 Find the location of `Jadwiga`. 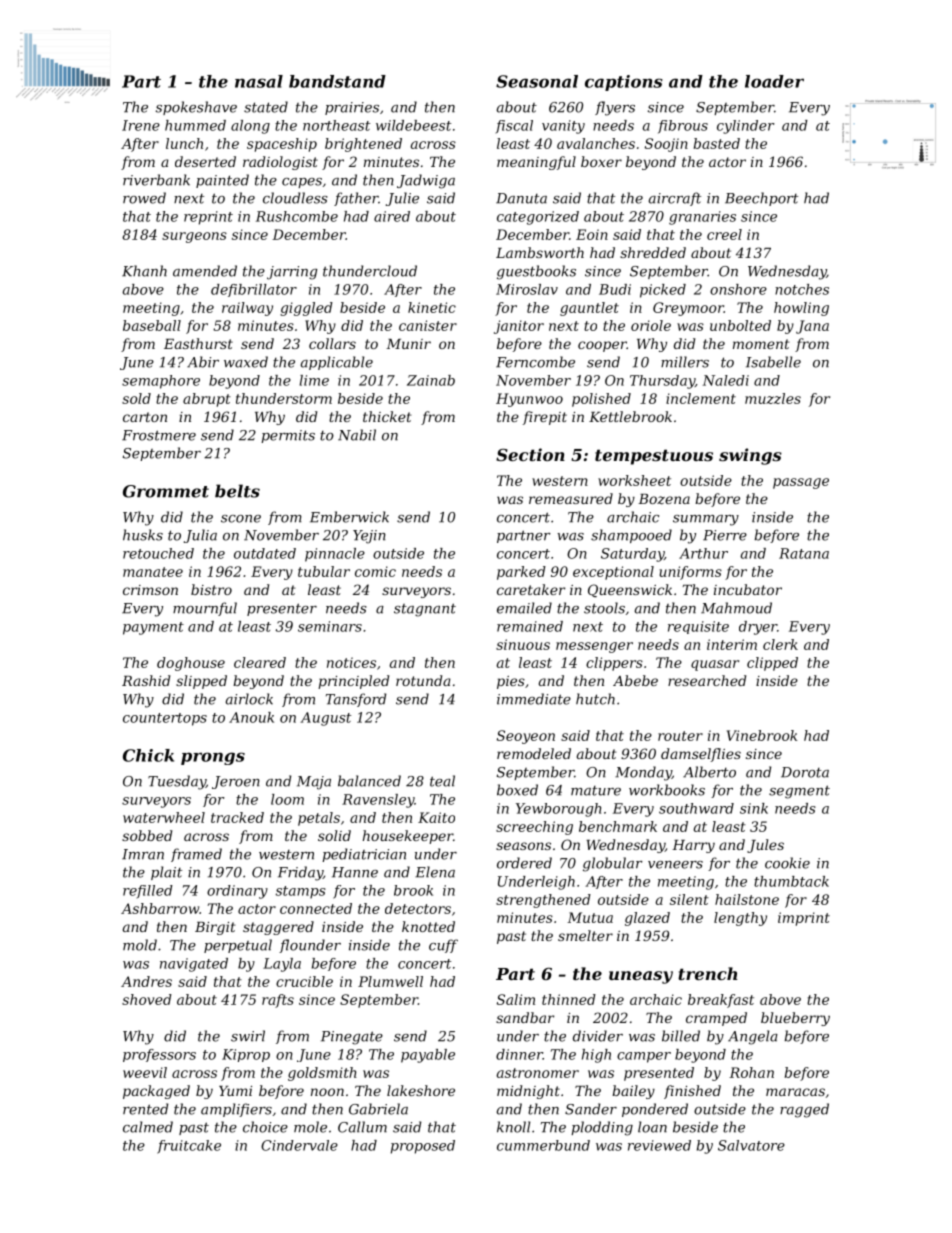

Jadwiga is located at coordinates (426, 181).
